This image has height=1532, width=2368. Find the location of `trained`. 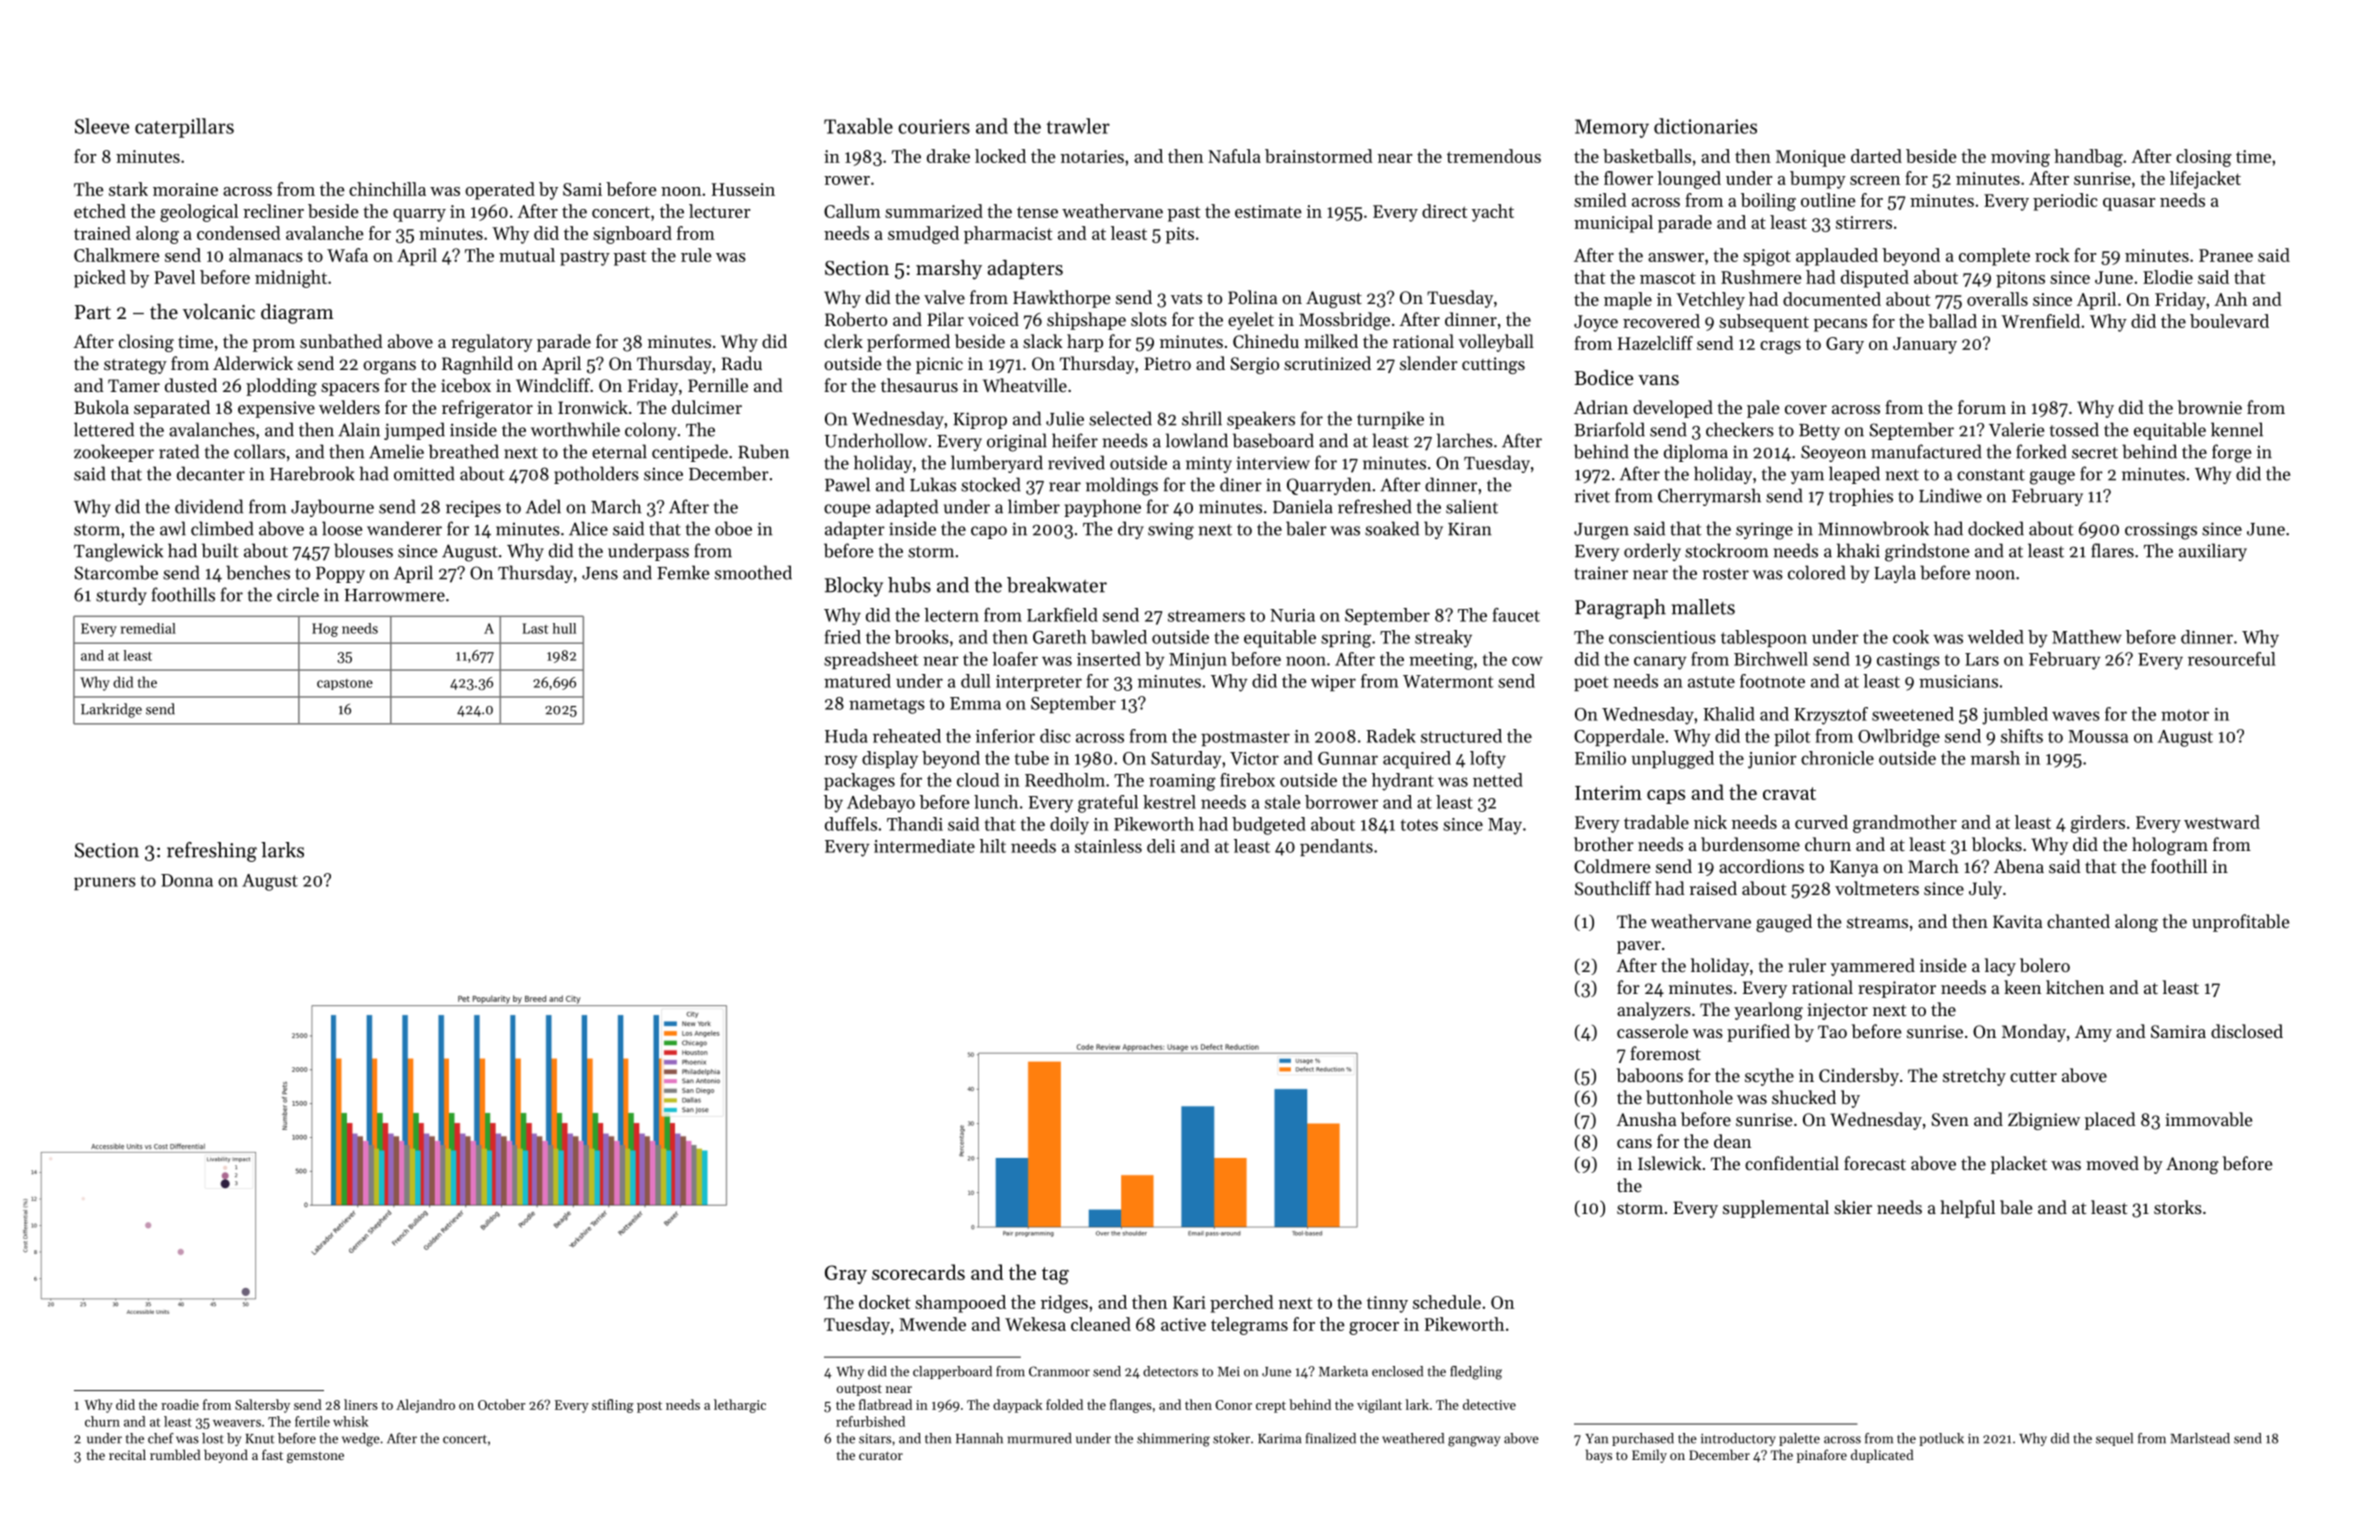

trained is located at coordinates (102, 233).
